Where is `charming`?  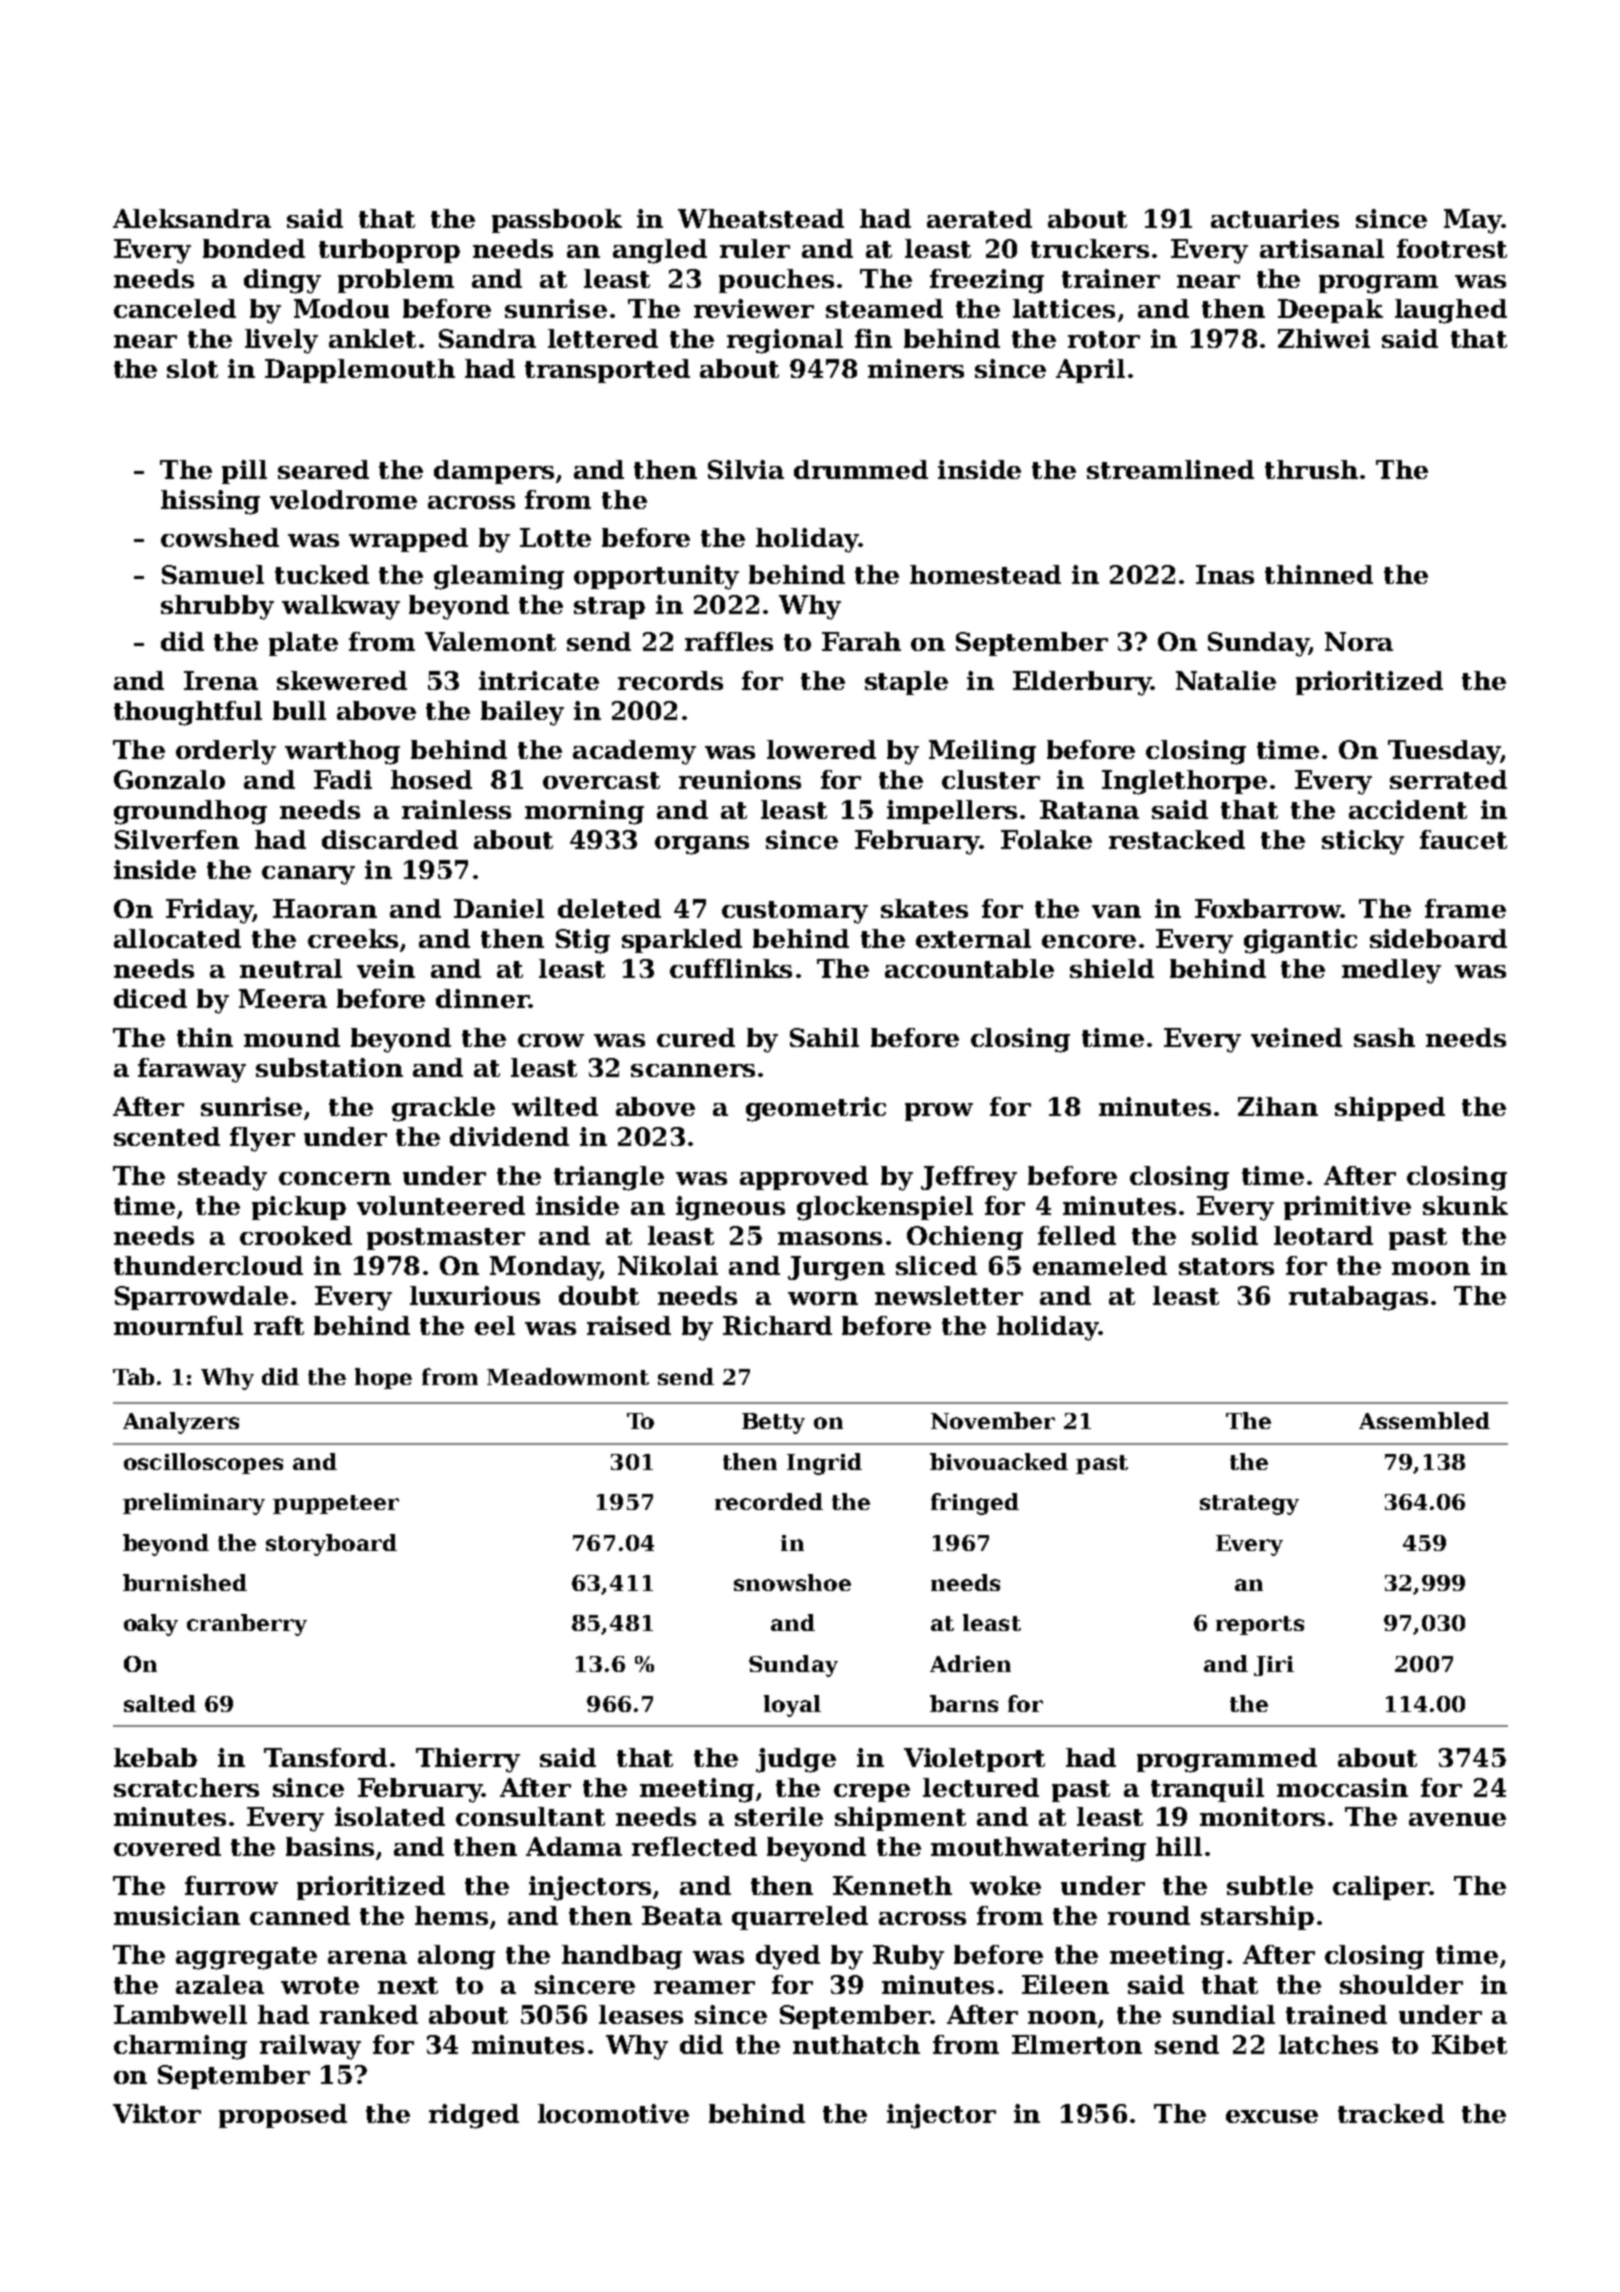 charming is located at coordinates (180, 2047).
